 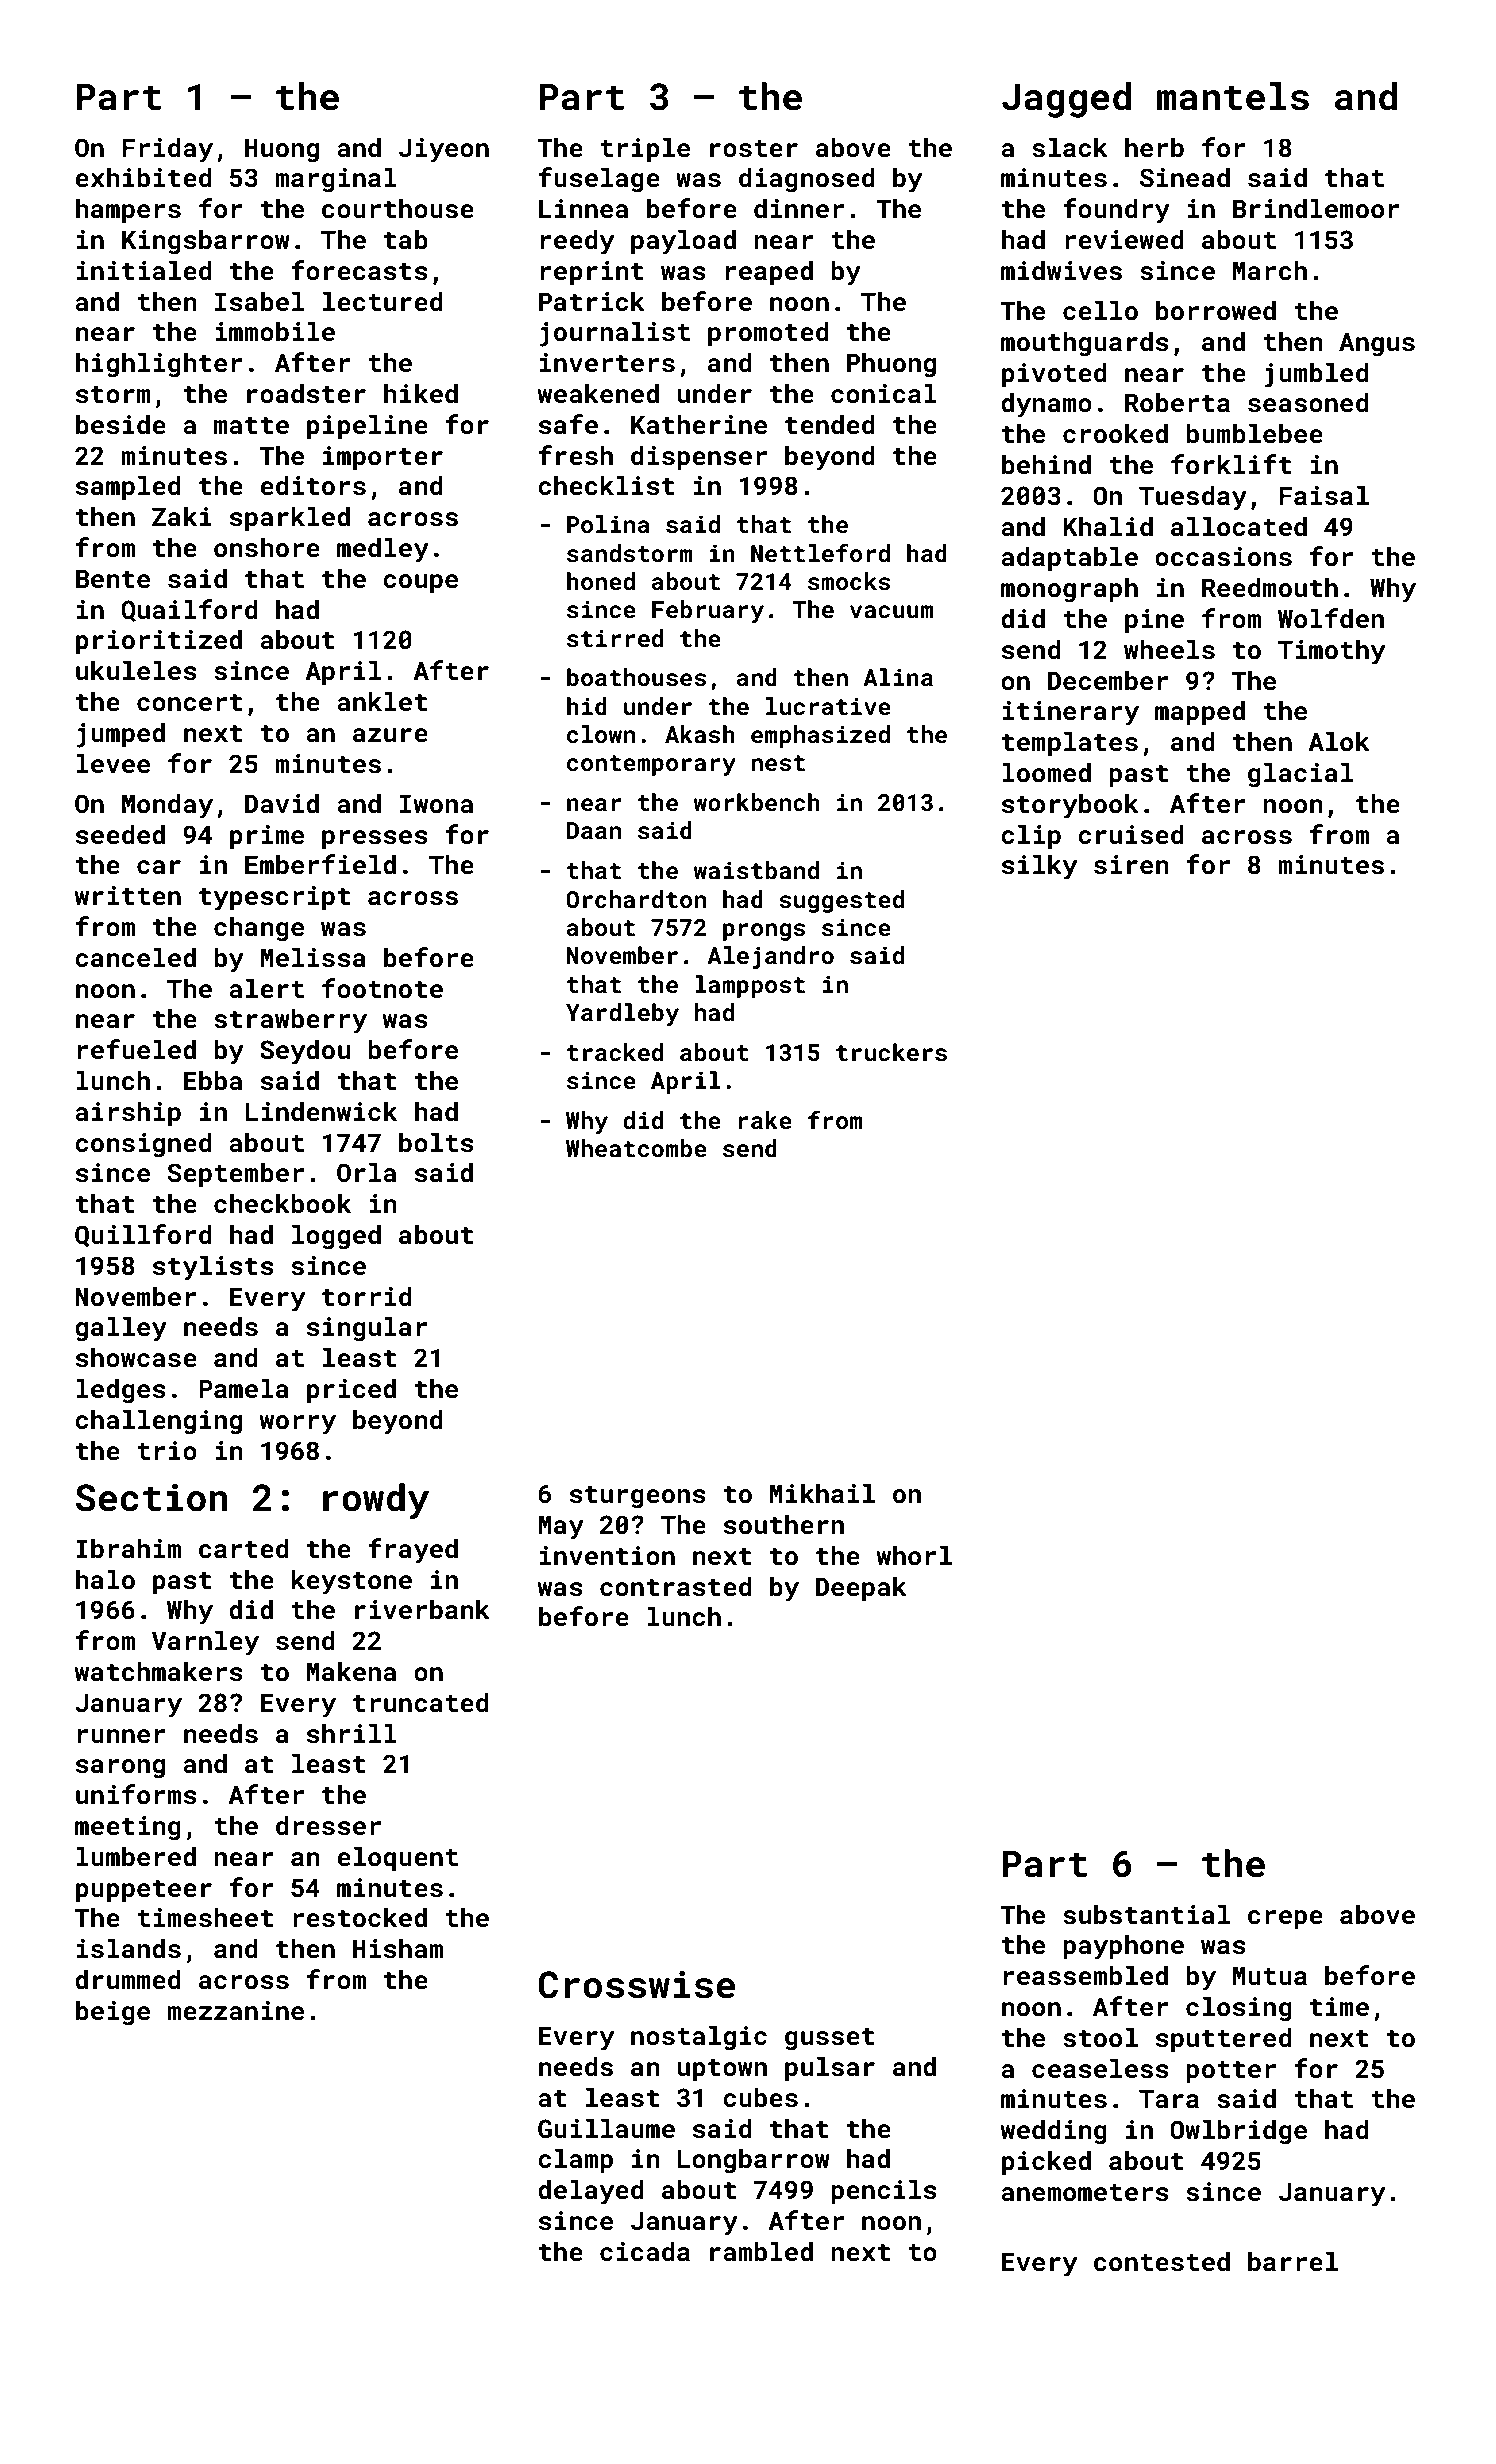 What do you see at coordinates (891, 1052) in the document?
I see `truckers` at bounding box center [891, 1052].
